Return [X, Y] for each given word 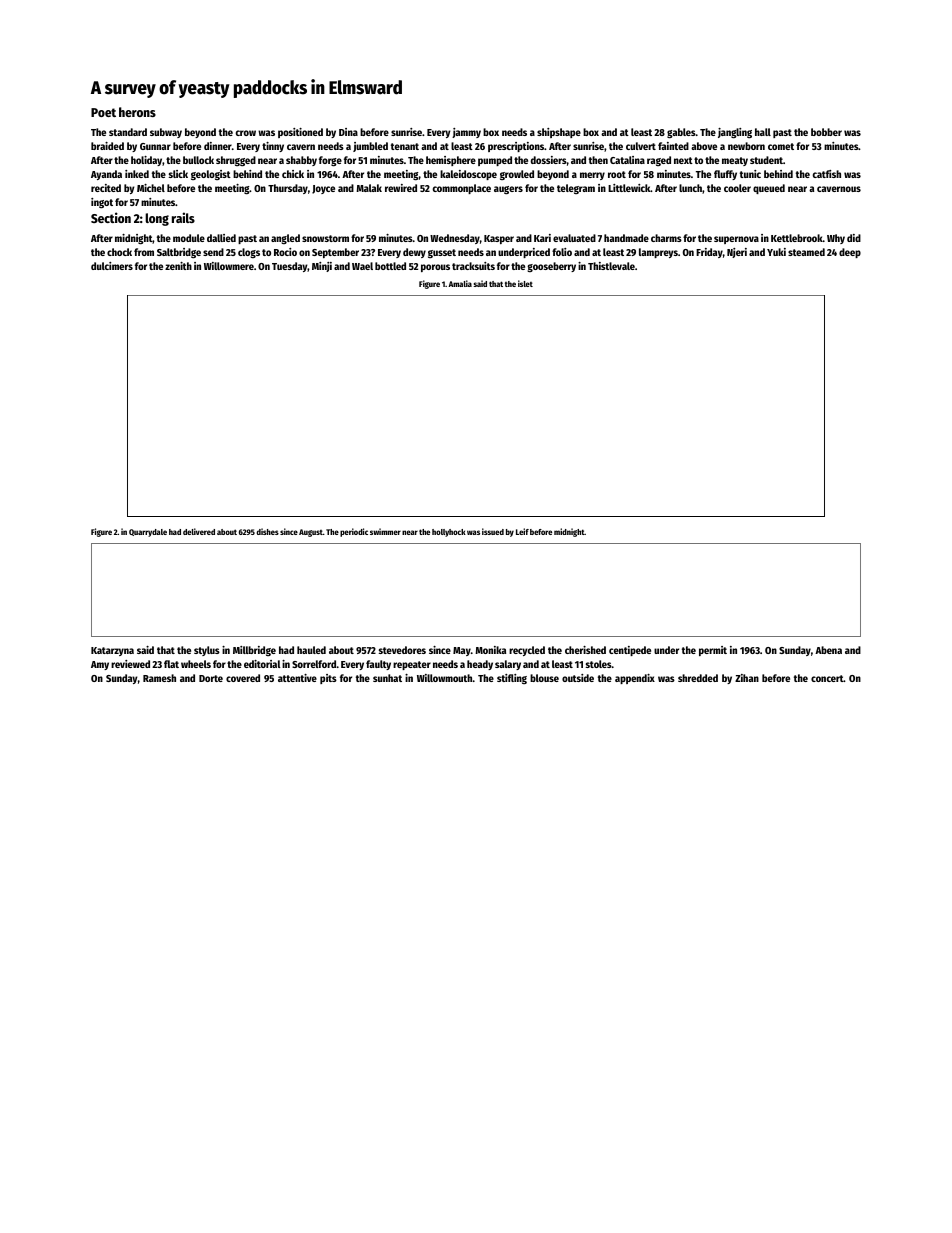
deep [850, 253]
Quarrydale [148, 533]
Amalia [460, 283]
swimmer [385, 531]
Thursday [288, 189]
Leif [522, 531]
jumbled [370, 147]
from [144, 252]
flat [171, 664]
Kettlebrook [797, 238]
